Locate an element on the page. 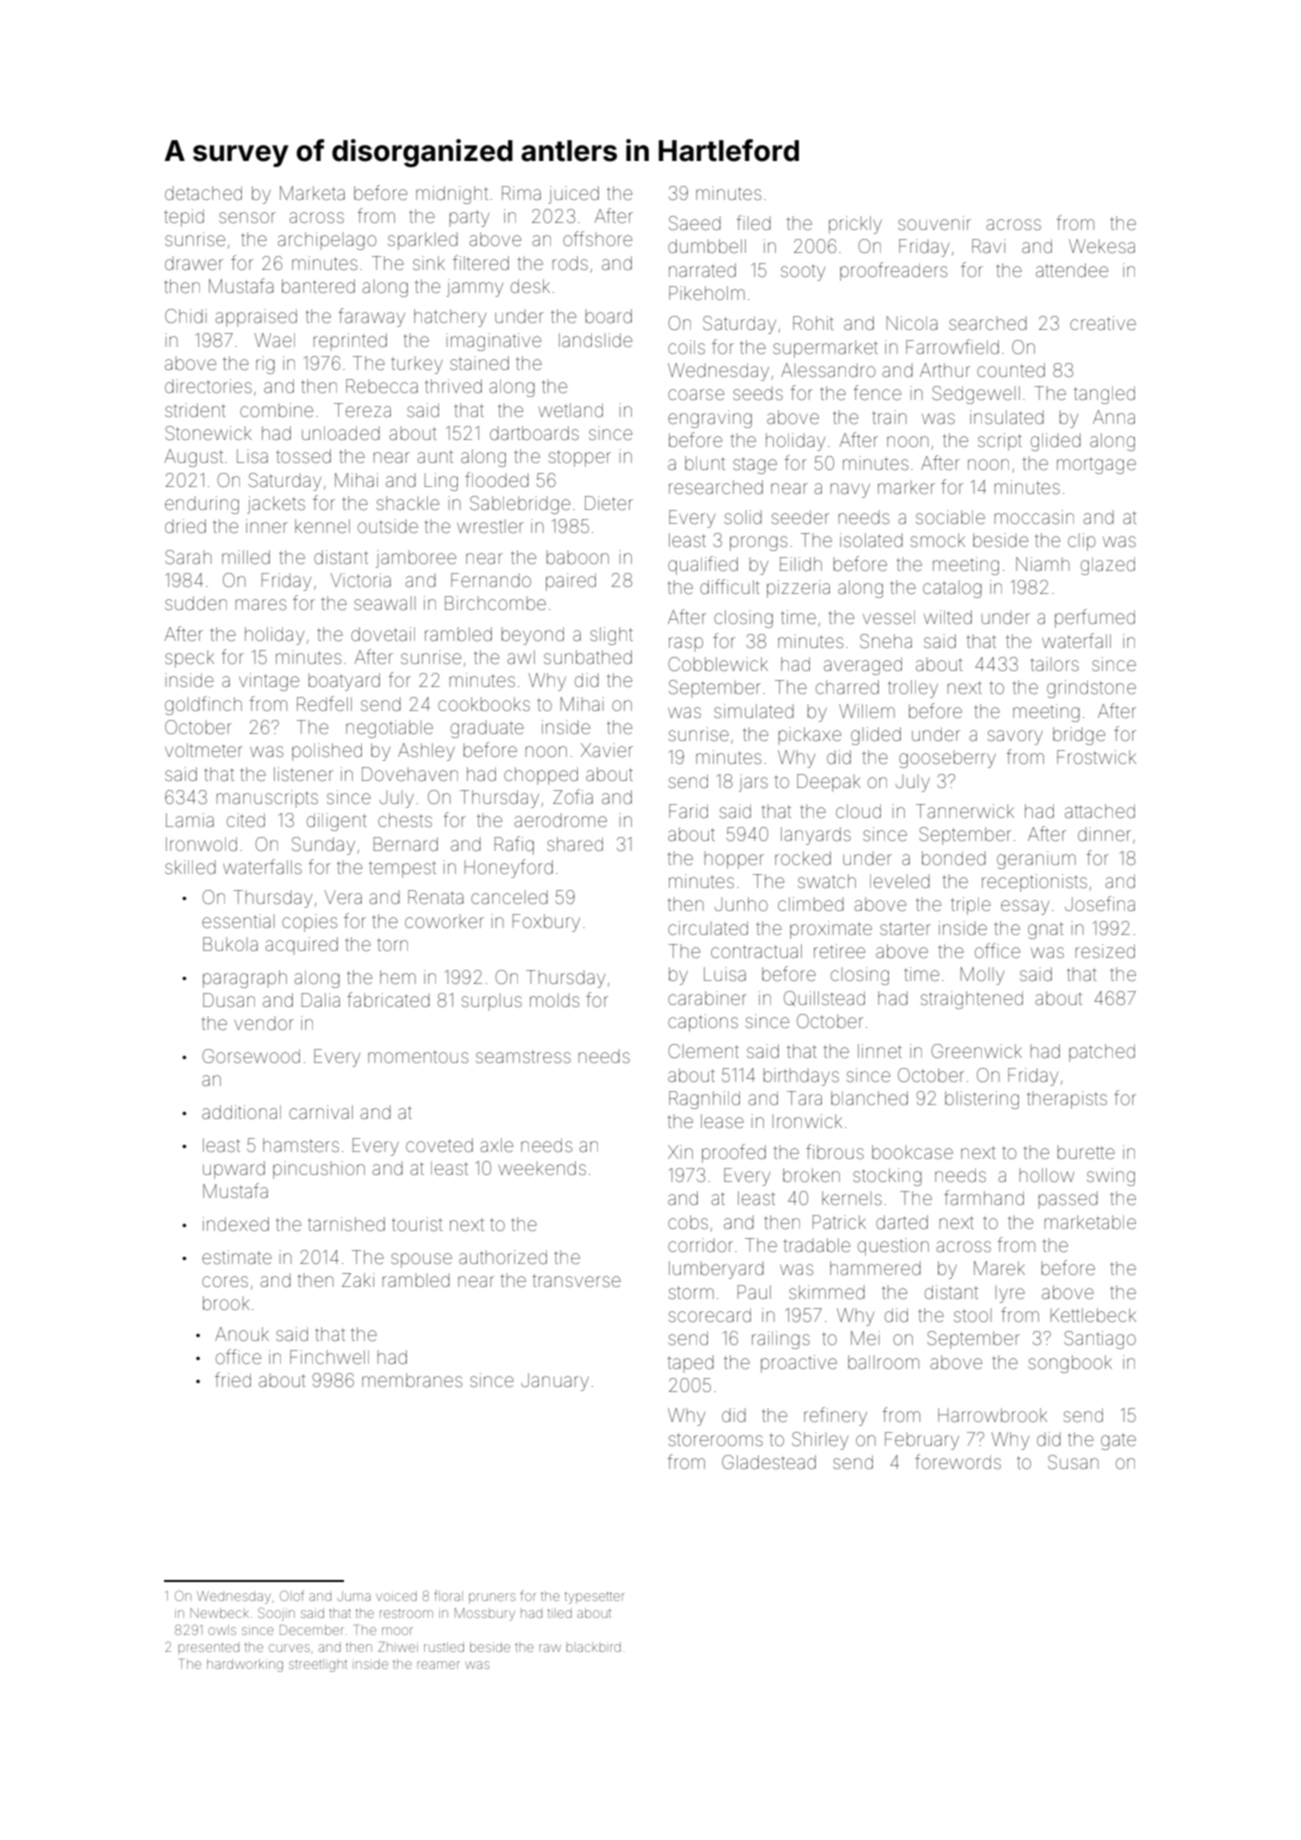 The image size is (1301, 1840). acquired is located at coordinates (301, 945).
